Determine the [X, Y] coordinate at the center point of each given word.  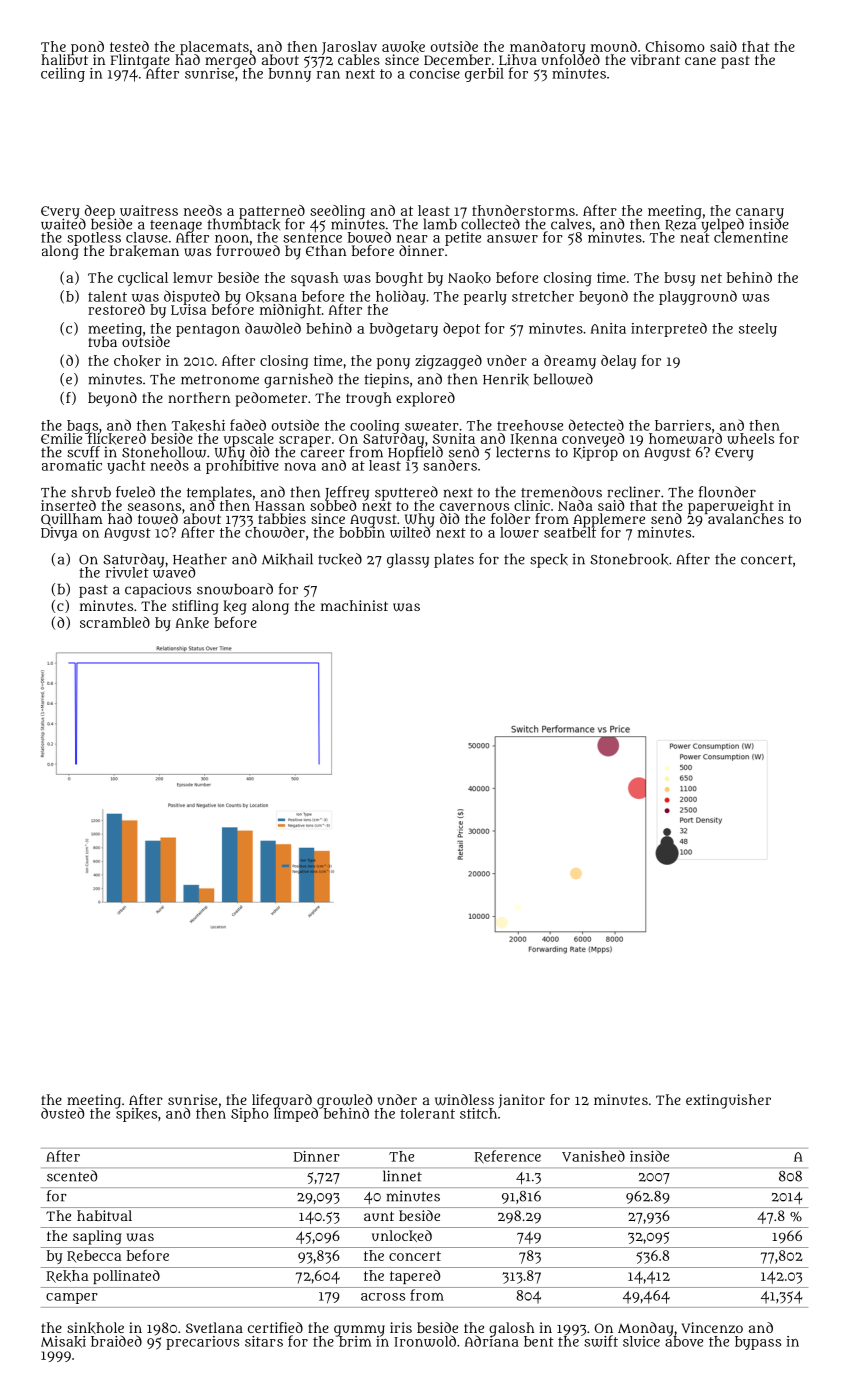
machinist [354, 605]
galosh [512, 1329]
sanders [450, 465]
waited [63, 224]
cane [700, 61]
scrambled [115, 622]
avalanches [746, 519]
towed [158, 519]
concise [435, 73]
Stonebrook [629, 560]
